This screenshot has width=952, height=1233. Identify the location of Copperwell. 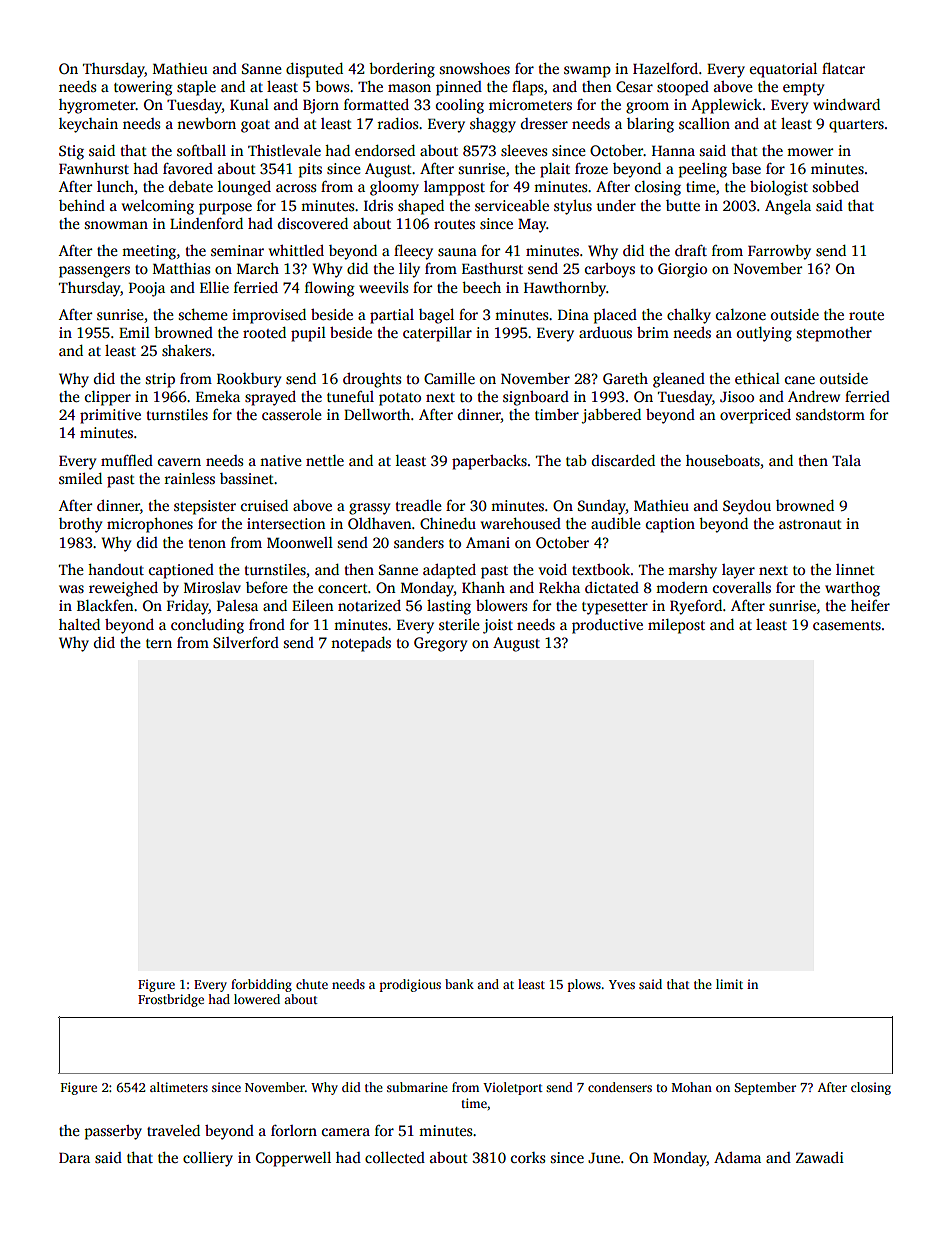
(293, 1159).
